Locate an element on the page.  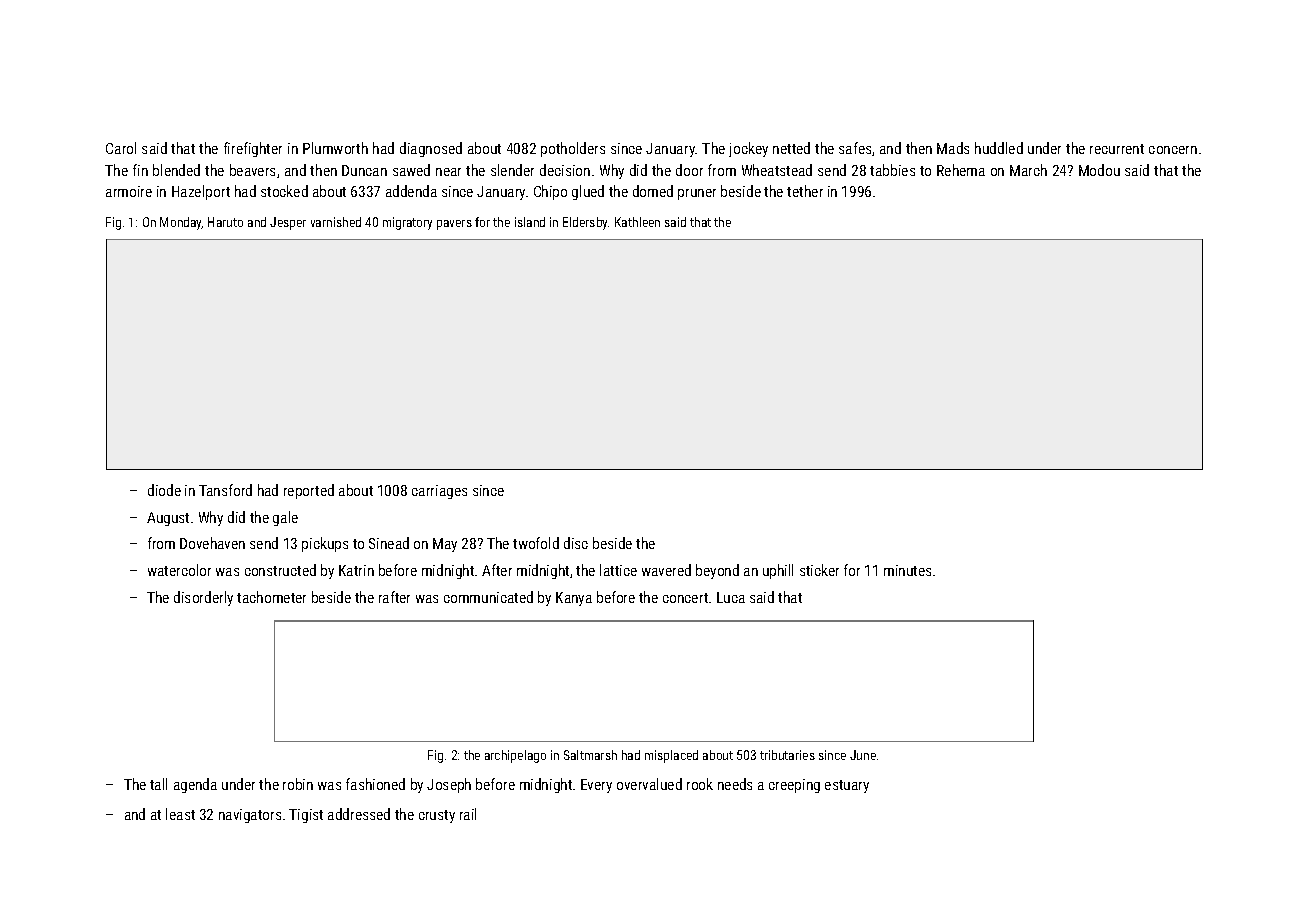
Hazelport is located at coordinates (201, 192).
